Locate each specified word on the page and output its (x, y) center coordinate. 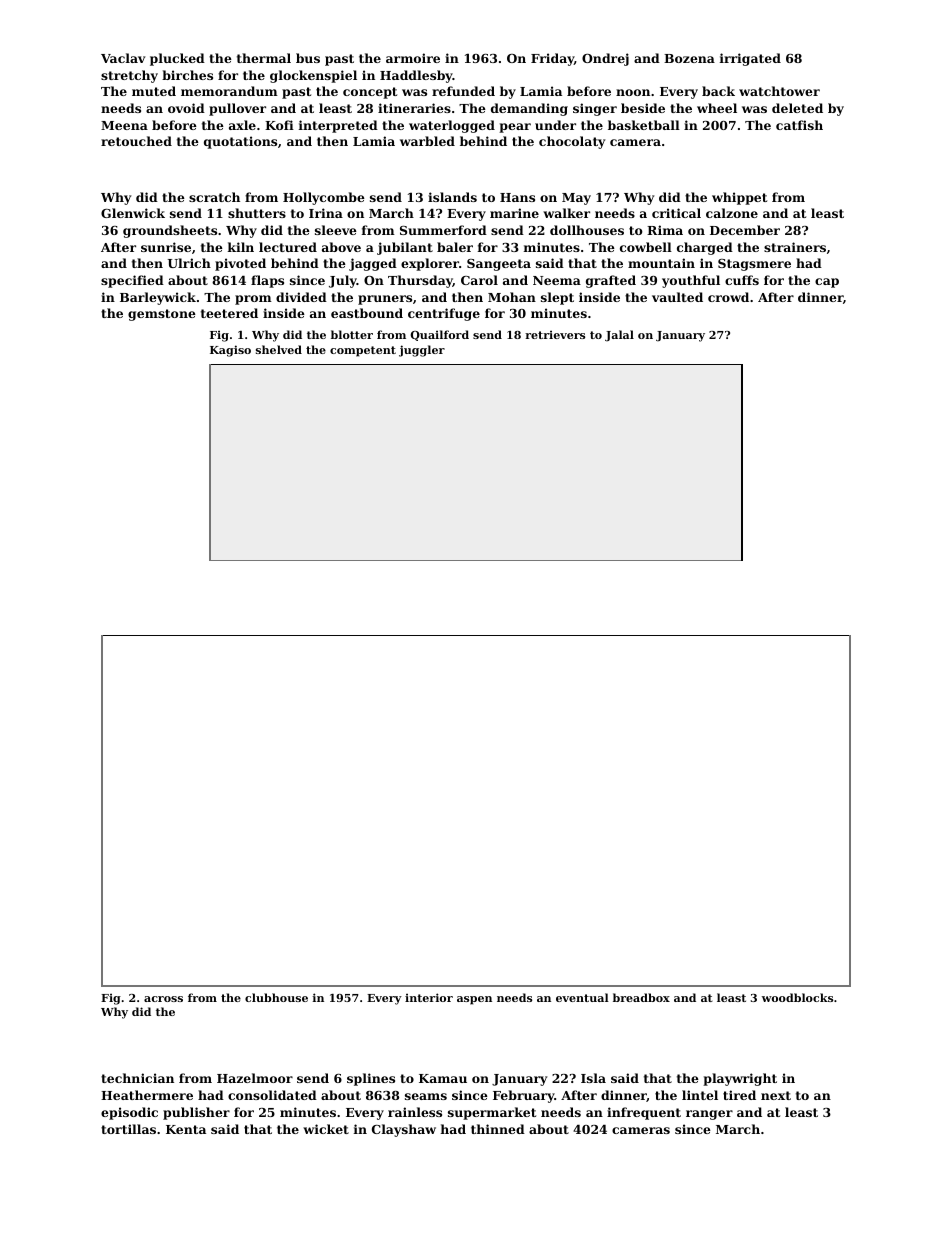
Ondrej (605, 59)
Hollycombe (324, 198)
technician (137, 1078)
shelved (279, 349)
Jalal (619, 336)
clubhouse (276, 997)
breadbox (641, 997)
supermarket (492, 1113)
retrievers (555, 334)
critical (676, 213)
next (776, 1095)
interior (429, 997)
